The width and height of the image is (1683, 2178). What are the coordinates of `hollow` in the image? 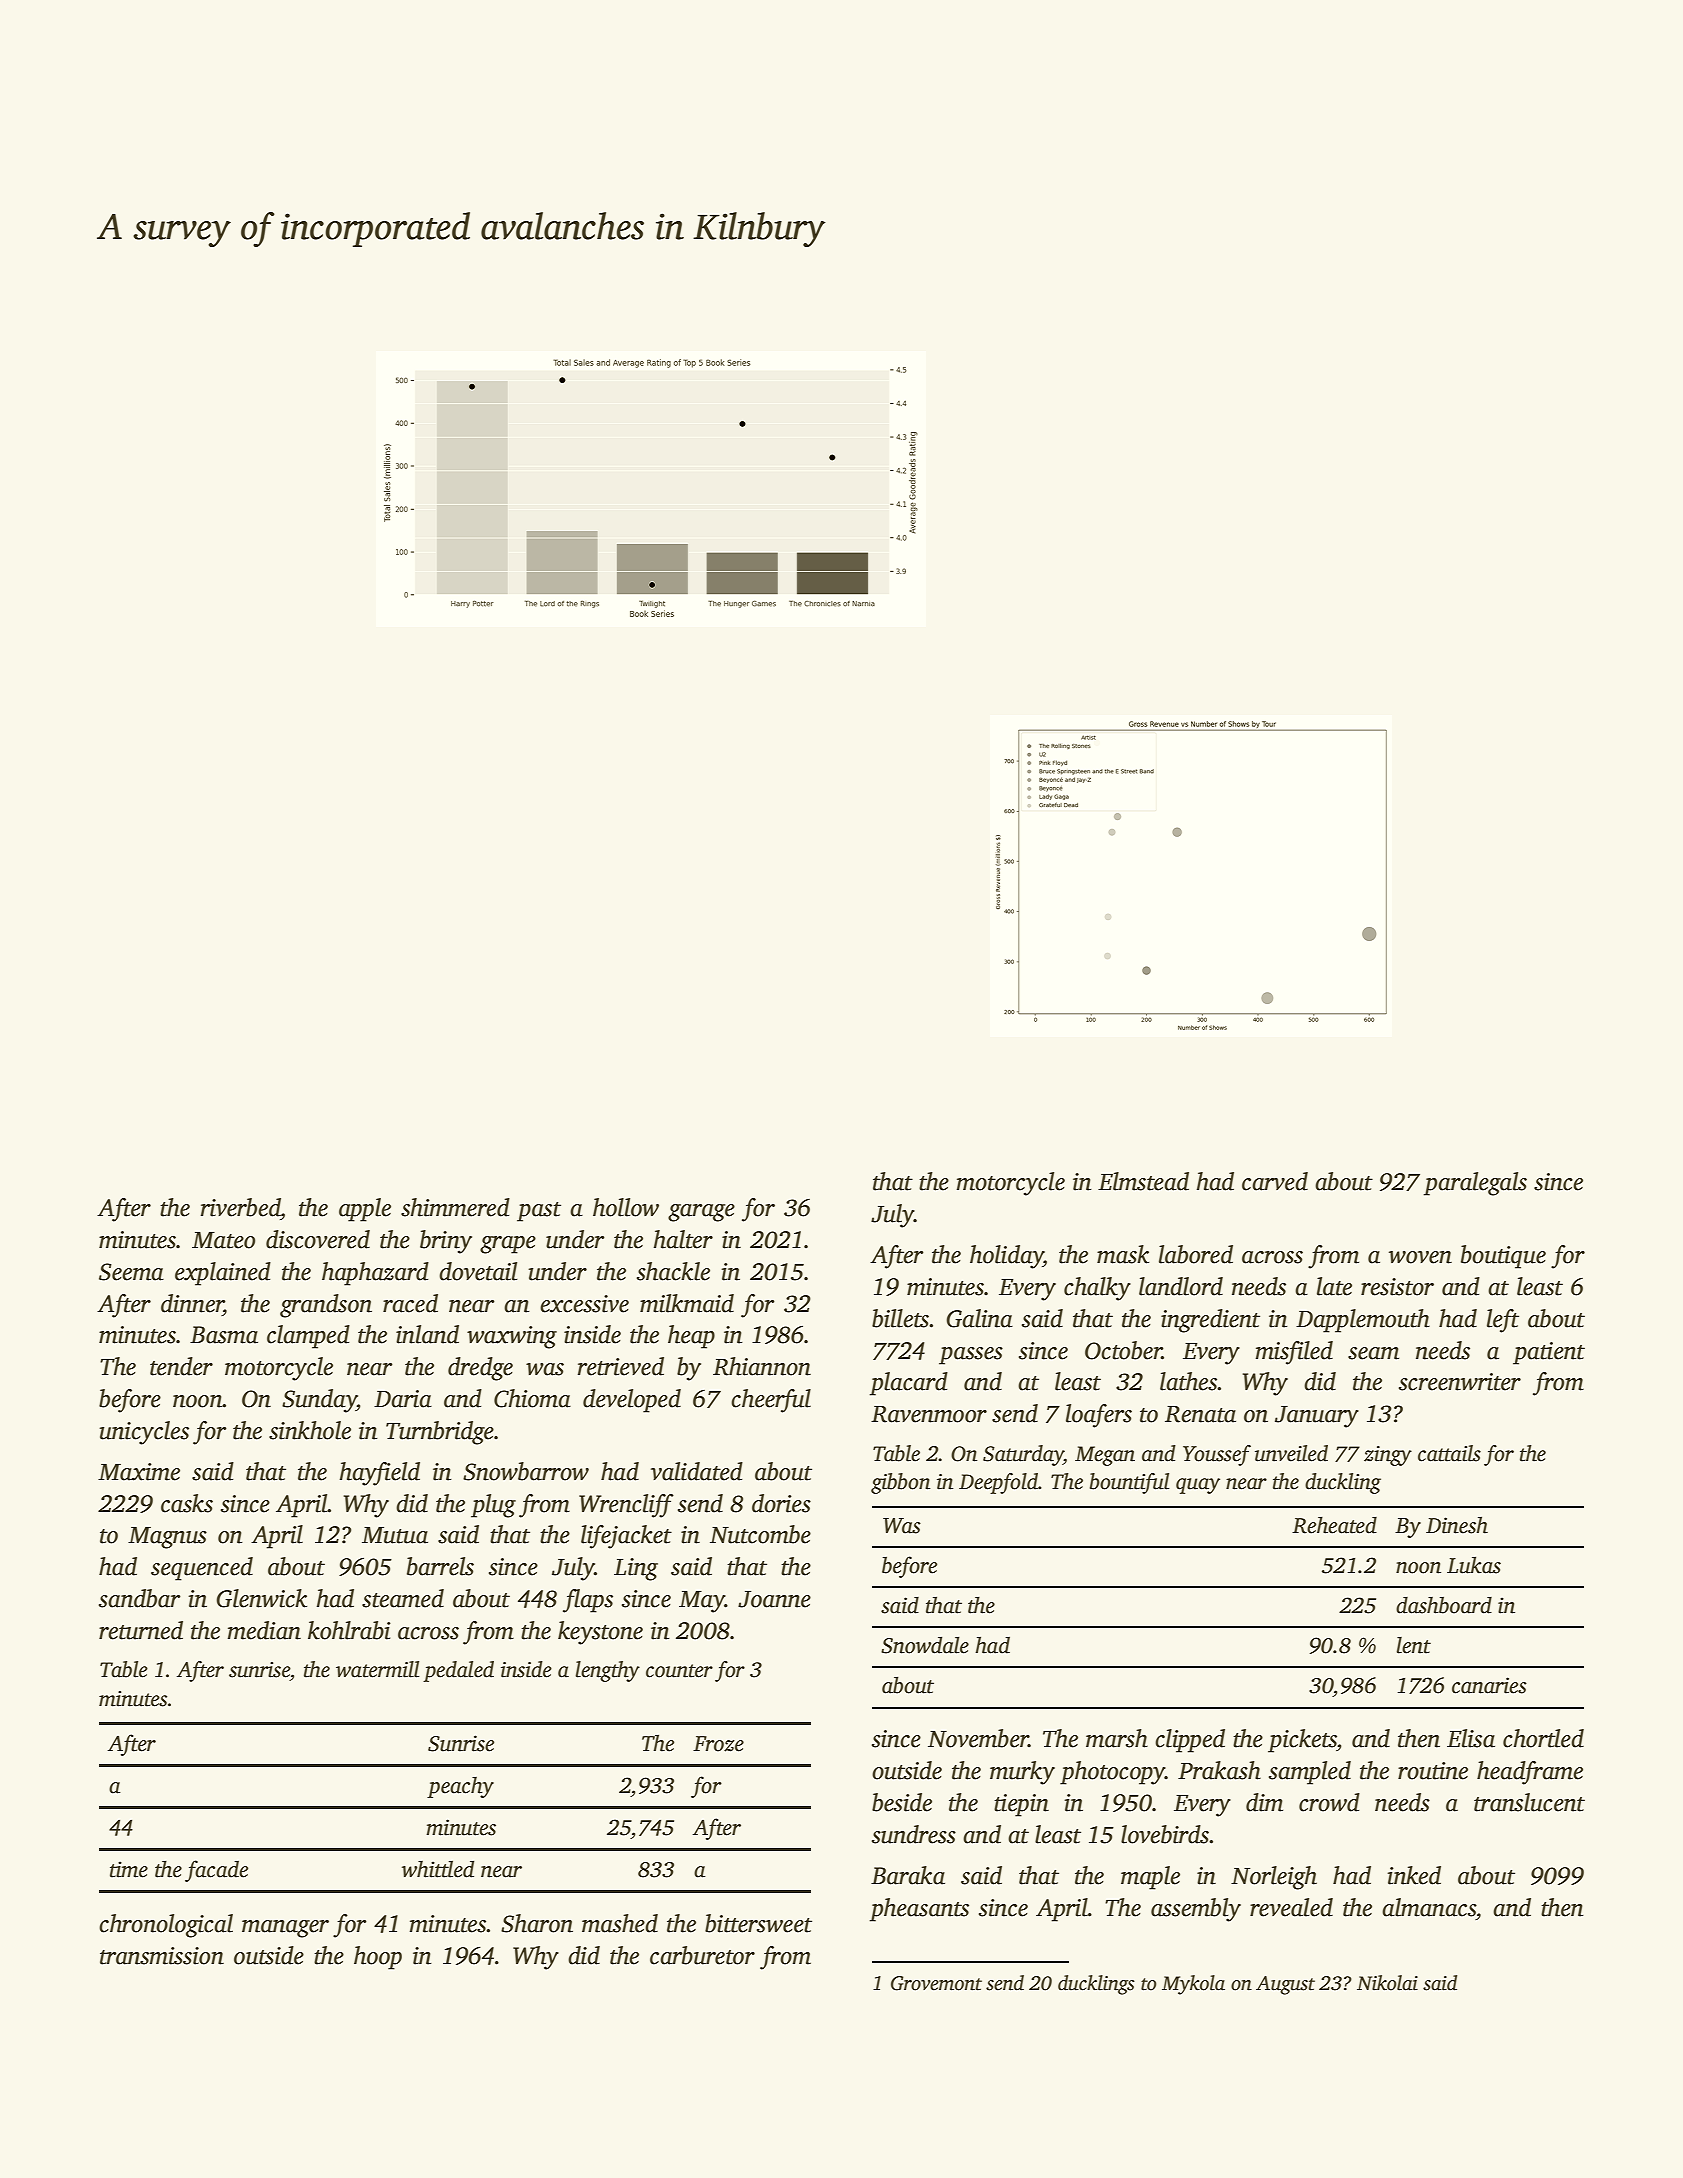 It's located at (626, 1207).
